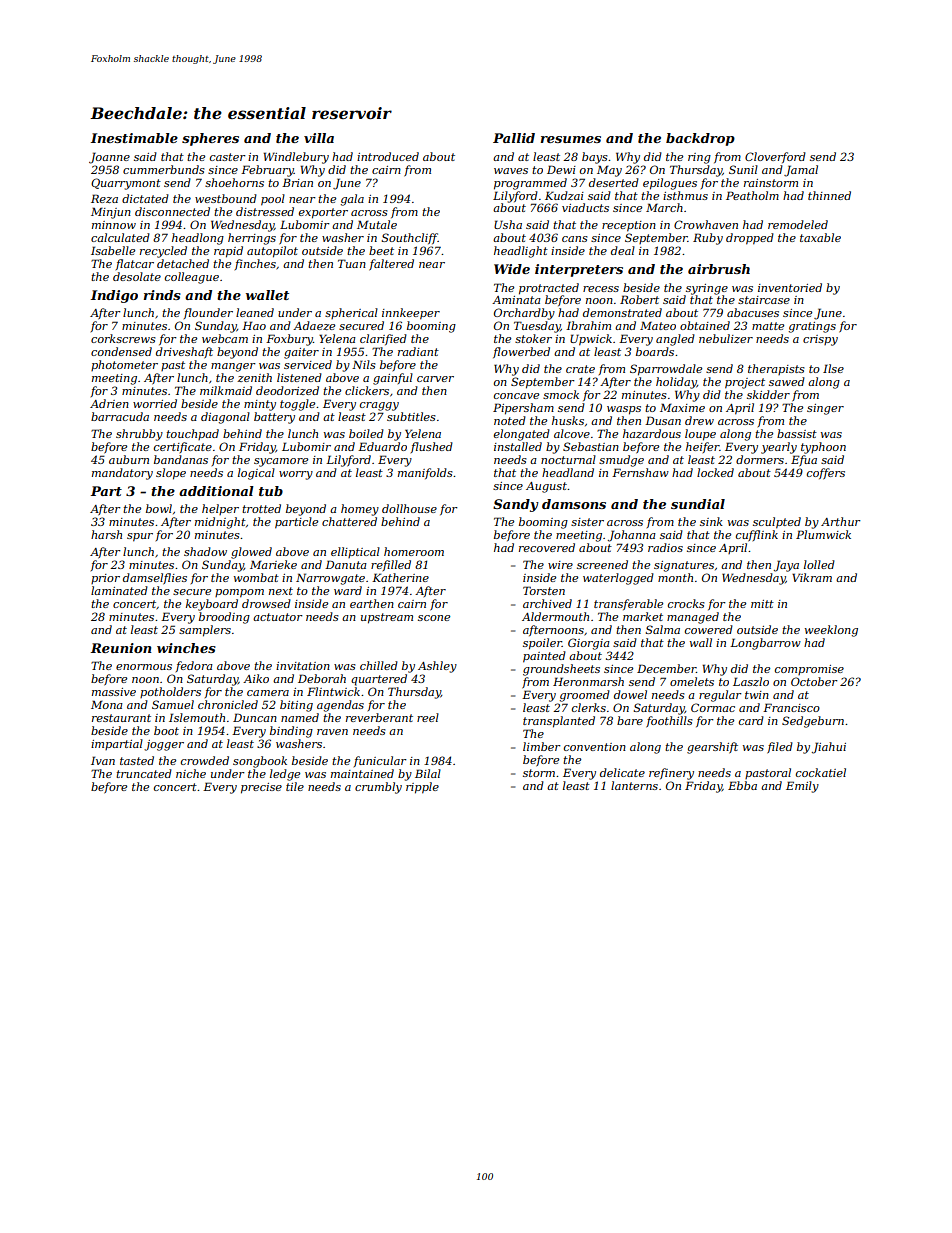  Describe the element at coordinates (776, 369) in the document. I see `therapists` at that location.
